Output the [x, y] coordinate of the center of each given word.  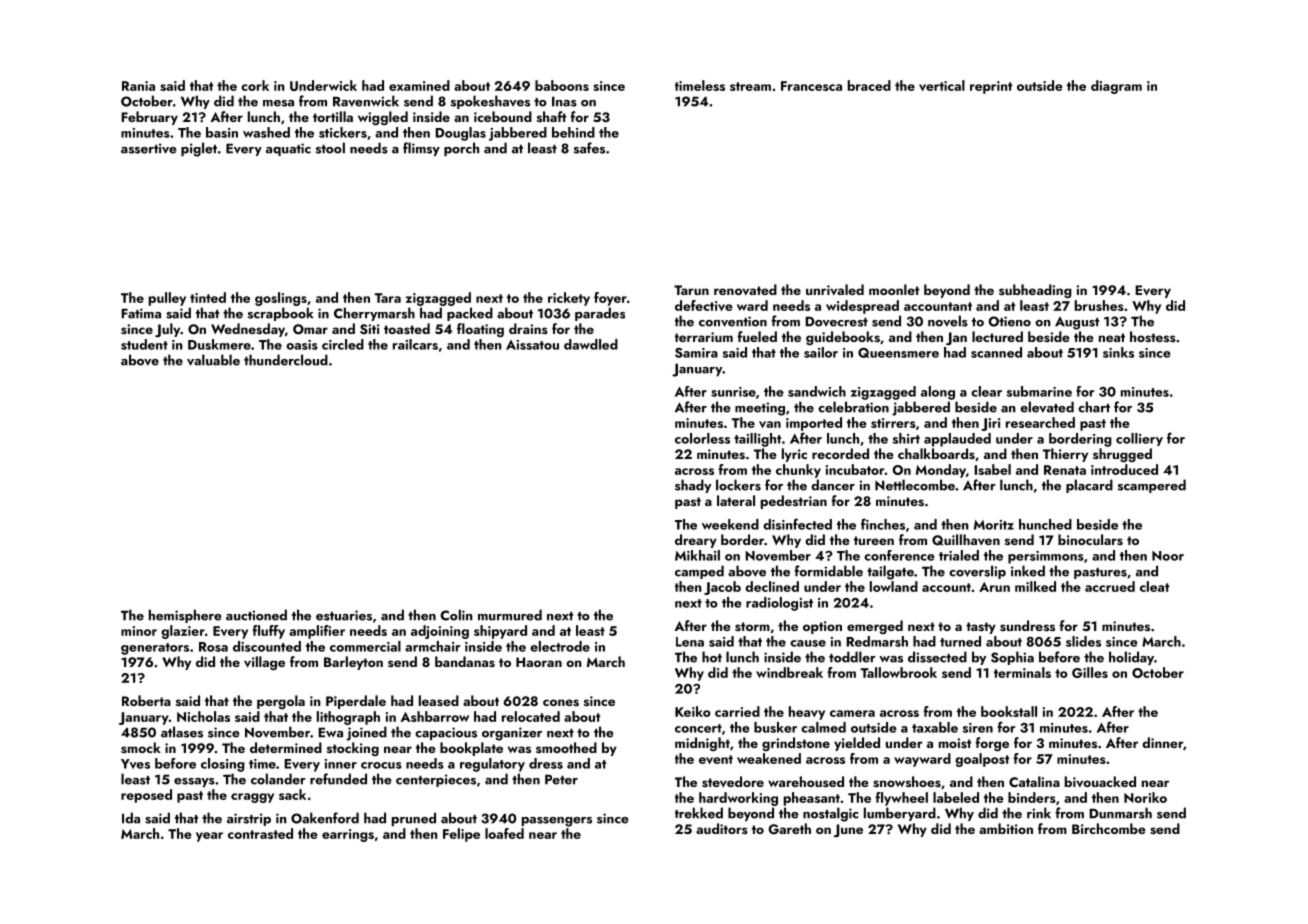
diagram [1116, 87]
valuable [213, 360]
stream [750, 86]
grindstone [796, 744]
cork [255, 85]
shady [693, 486]
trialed [959, 555]
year [209, 837]
